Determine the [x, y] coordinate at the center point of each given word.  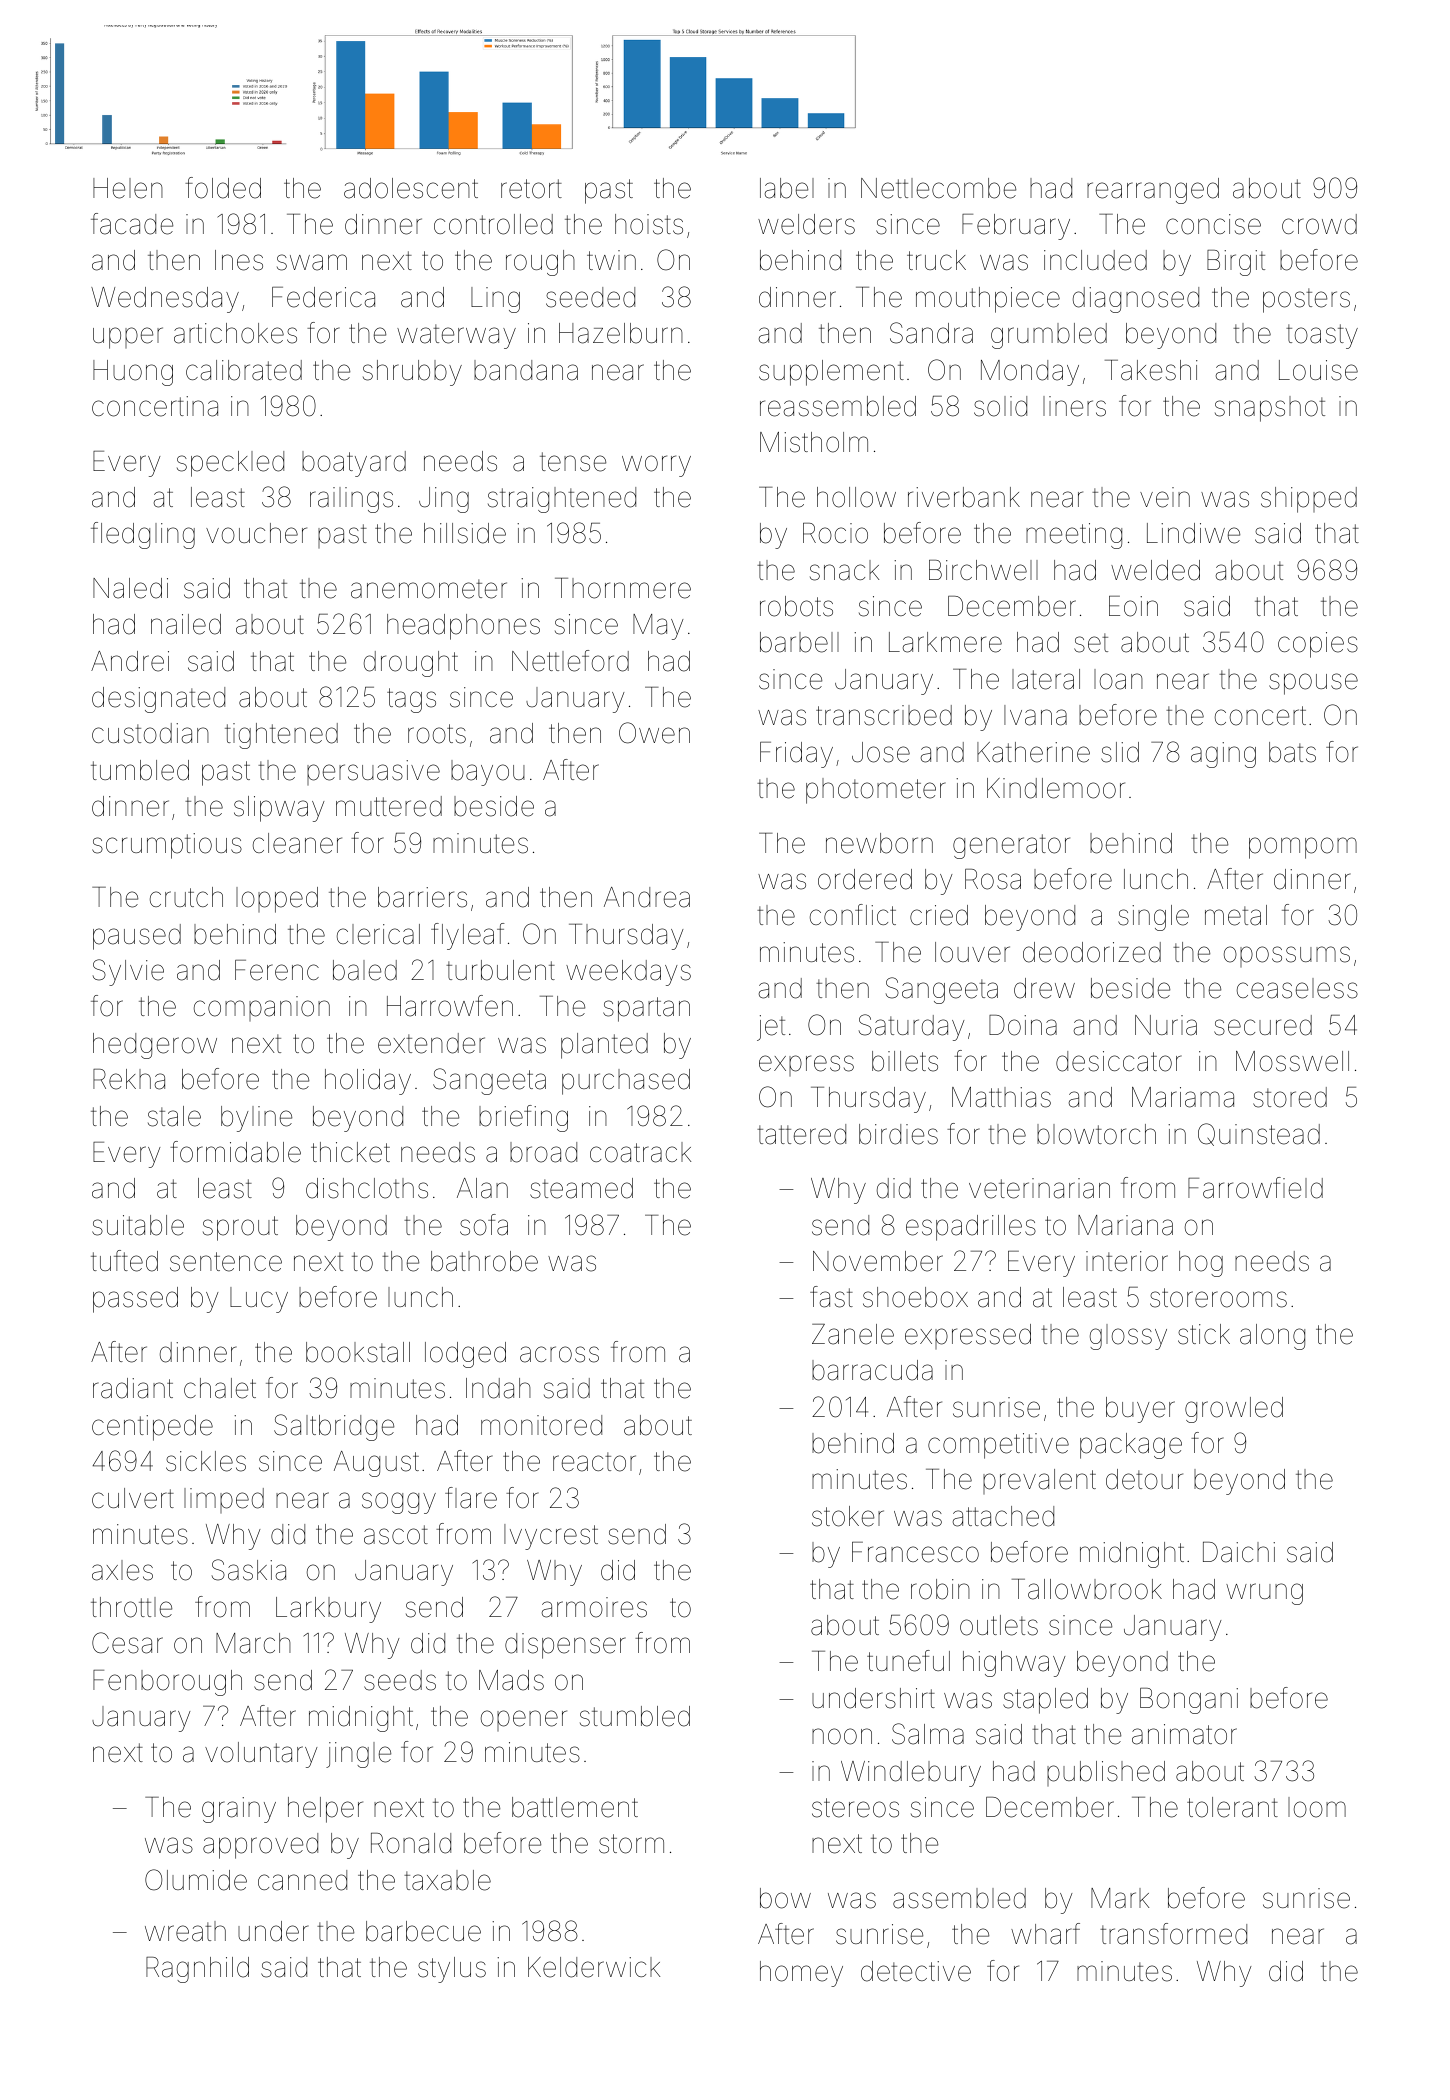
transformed [1173, 1934]
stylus [452, 1970]
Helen [128, 188]
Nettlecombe [938, 188]
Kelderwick [594, 1967]
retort [531, 189]
